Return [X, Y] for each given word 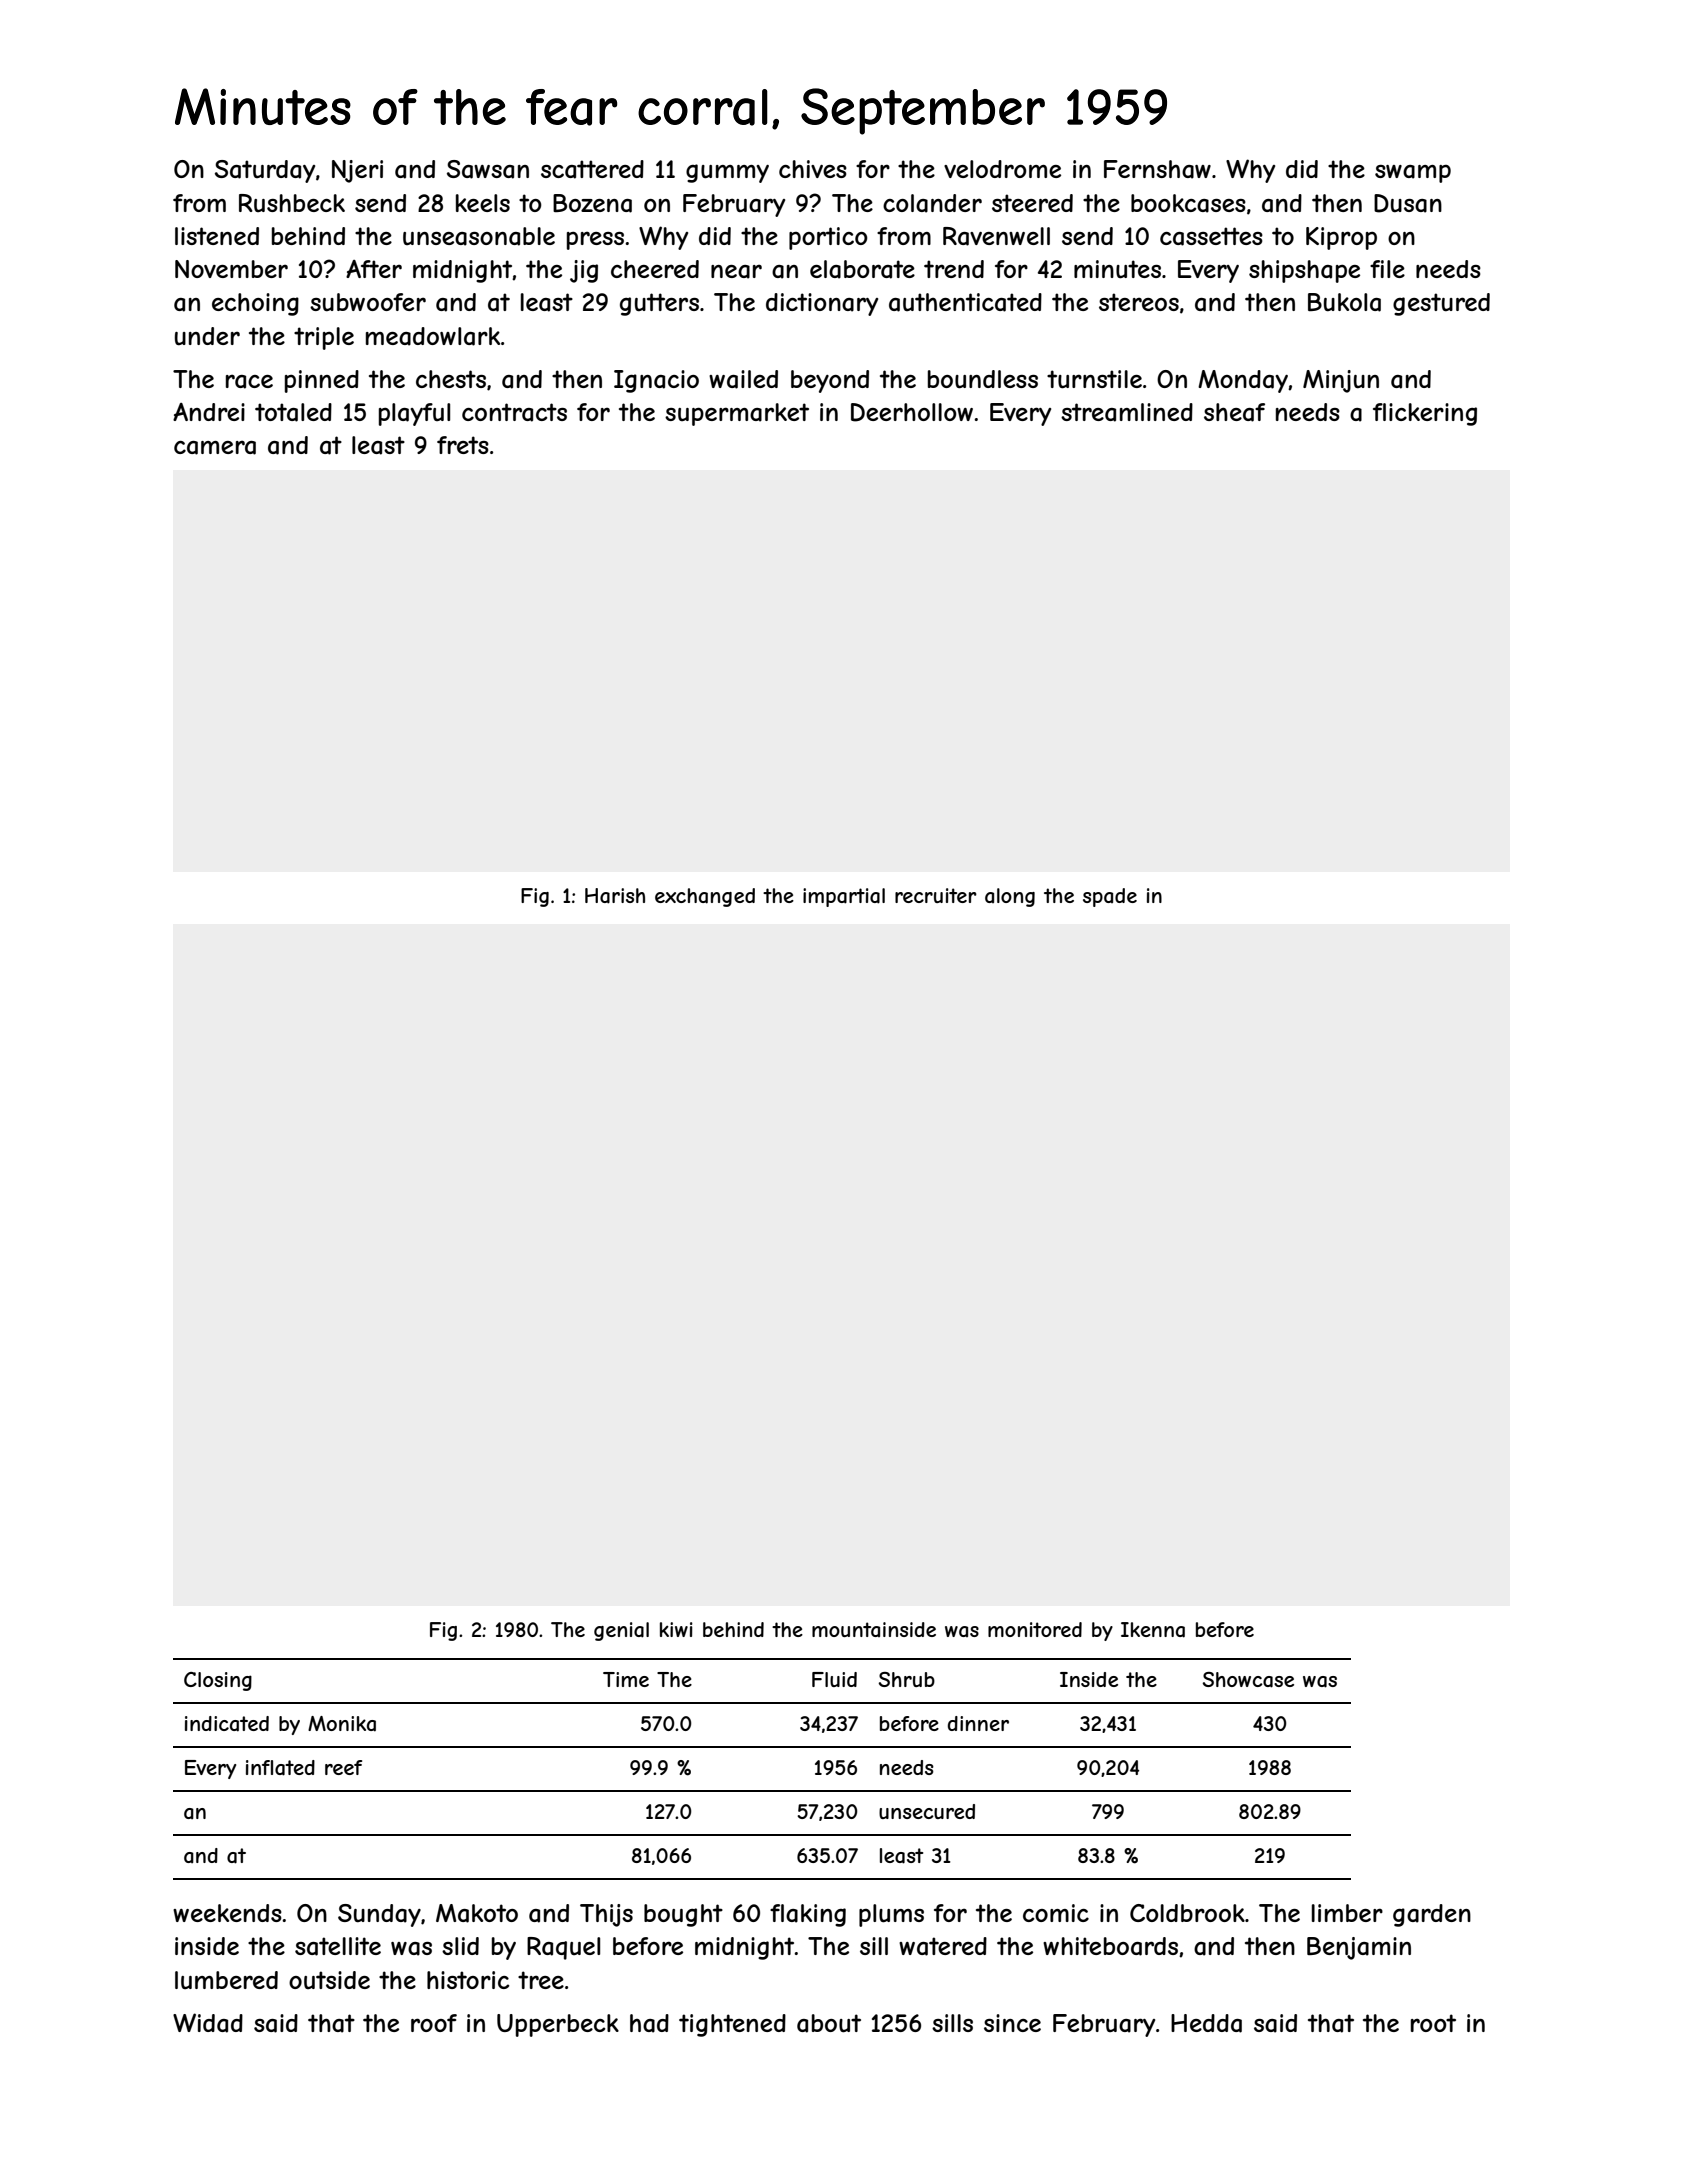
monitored [1035, 1629]
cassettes [1211, 236]
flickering [1425, 414]
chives [813, 169]
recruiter [936, 895]
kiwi [676, 1629]
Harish [615, 896]
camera [215, 447]
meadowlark [433, 336]
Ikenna [1153, 1630]
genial [621, 1631]
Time [626, 1679]
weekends [227, 1913]
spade [1110, 897]
